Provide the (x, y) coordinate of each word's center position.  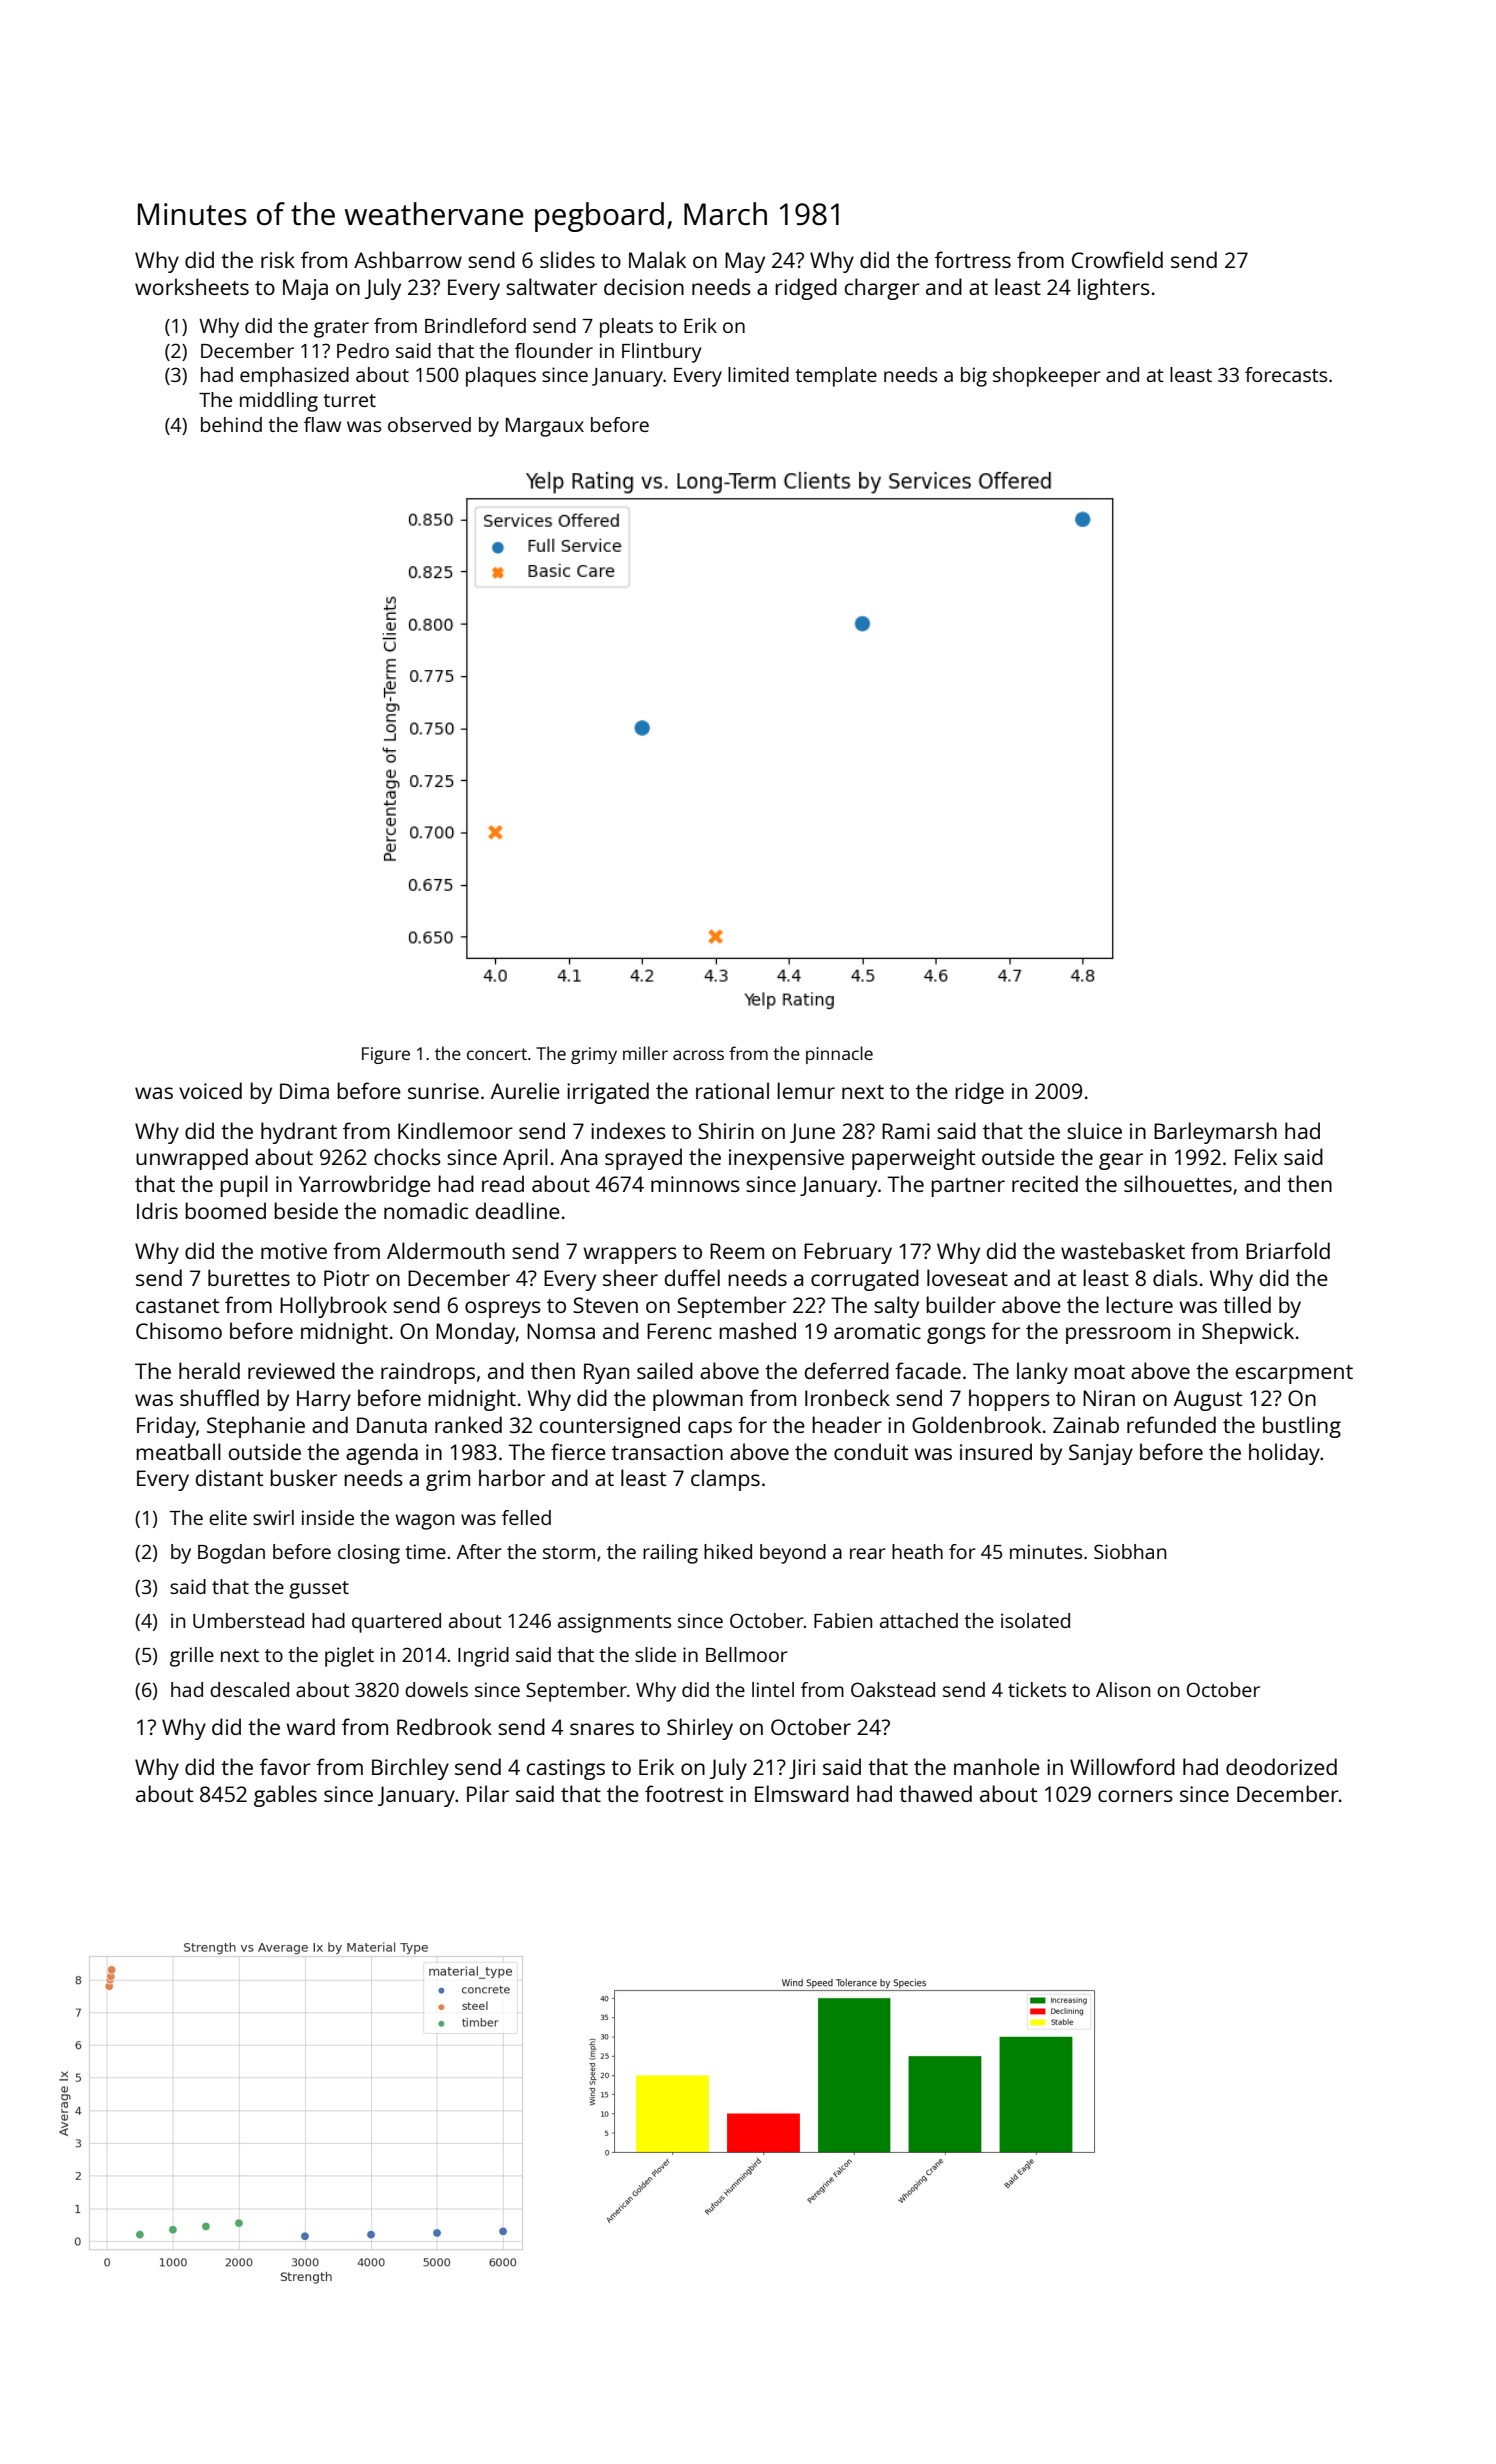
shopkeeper (1047, 377)
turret (349, 400)
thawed (935, 1793)
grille (192, 1657)
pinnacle (839, 1055)
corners (1135, 1796)
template (836, 377)
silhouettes (1178, 1183)
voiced (210, 1090)
